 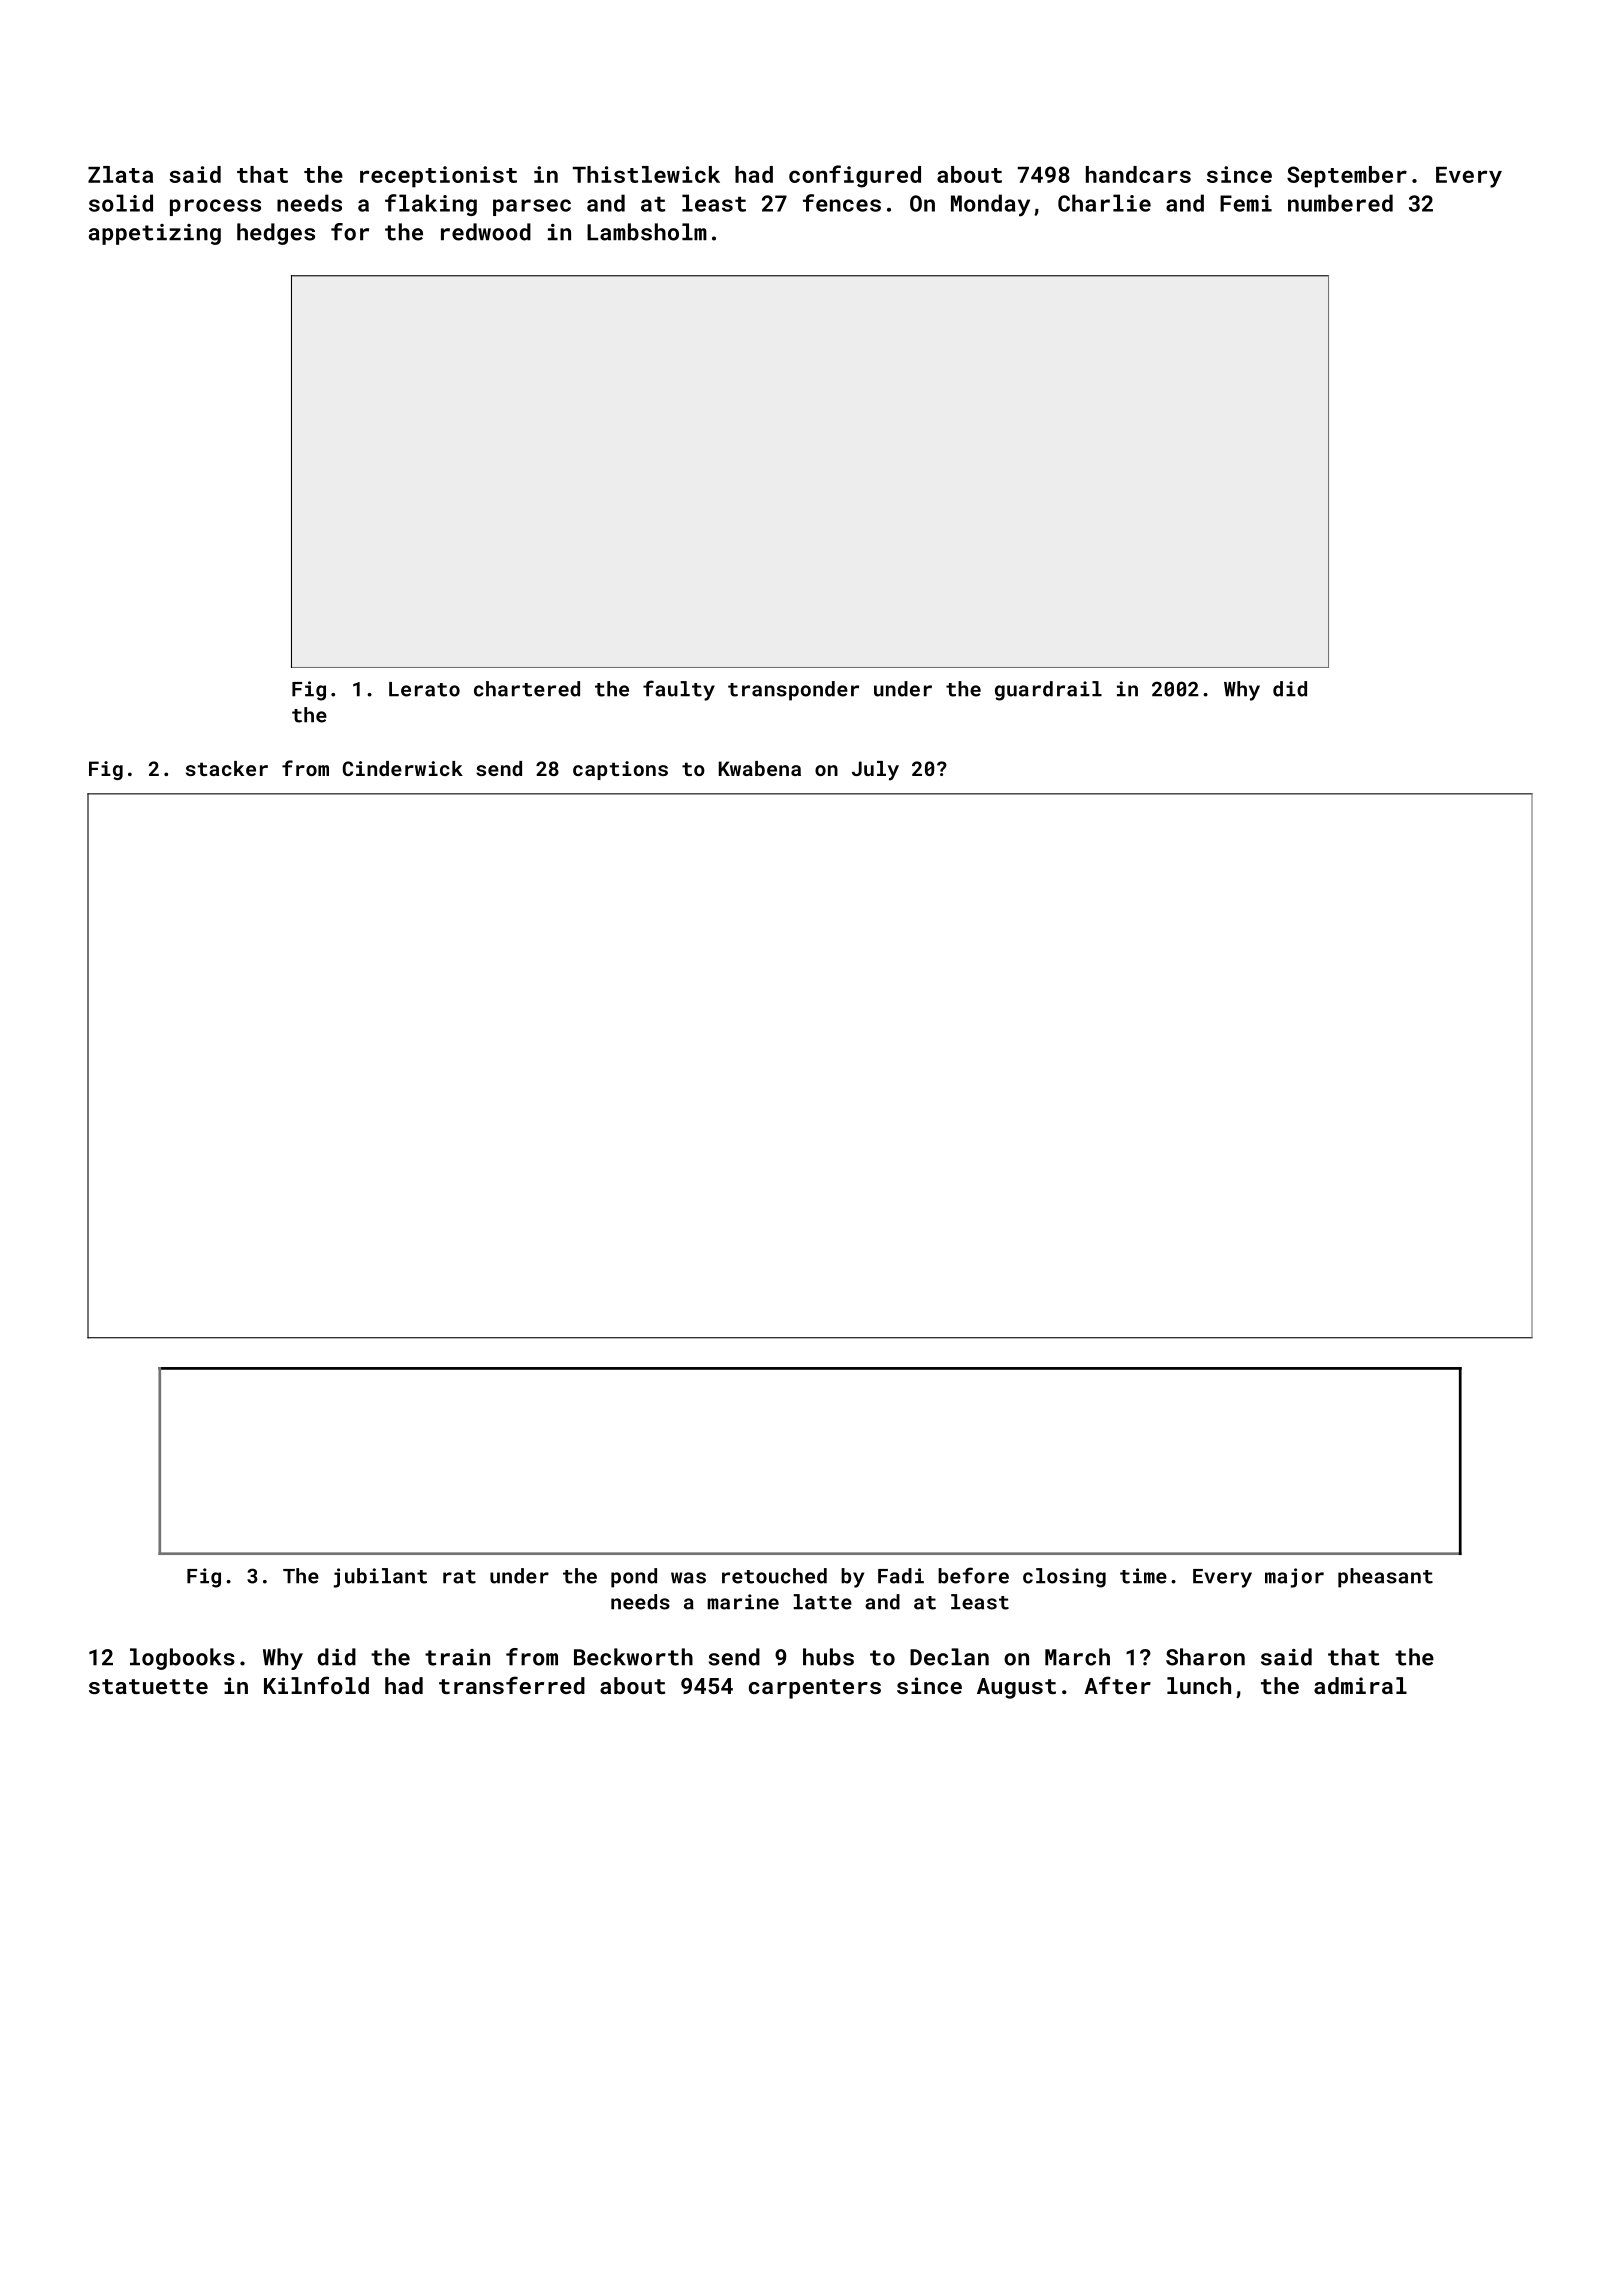 What do you see at coordinates (1294, 1578) in the screenshot?
I see `major` at bounding box center [1294, 1578].
